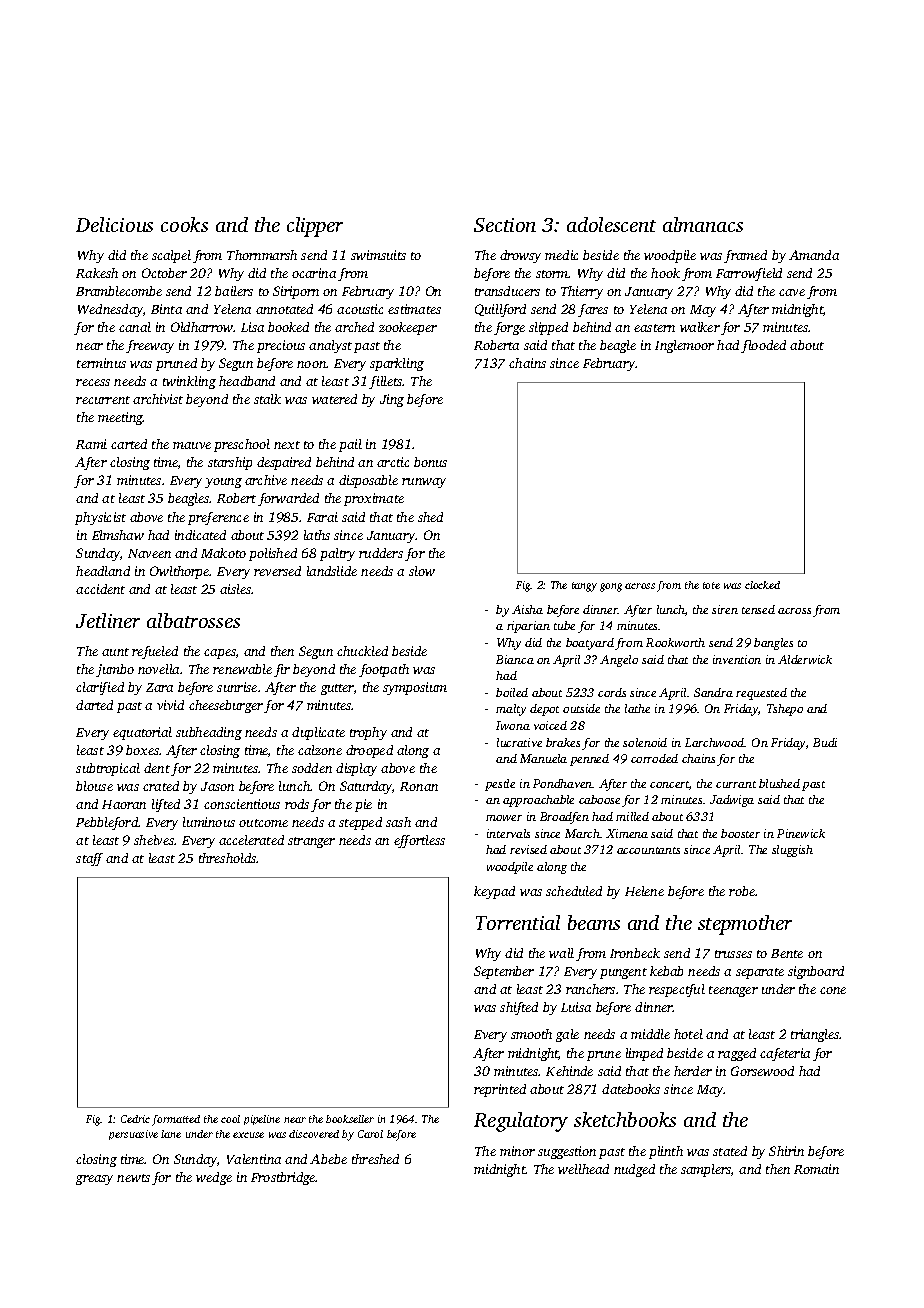 The image size is (924, 1308). What do you see at coordinates (110, 310) in the screenshot?
I see `Wednesday` at bounding box center [110, 310].
